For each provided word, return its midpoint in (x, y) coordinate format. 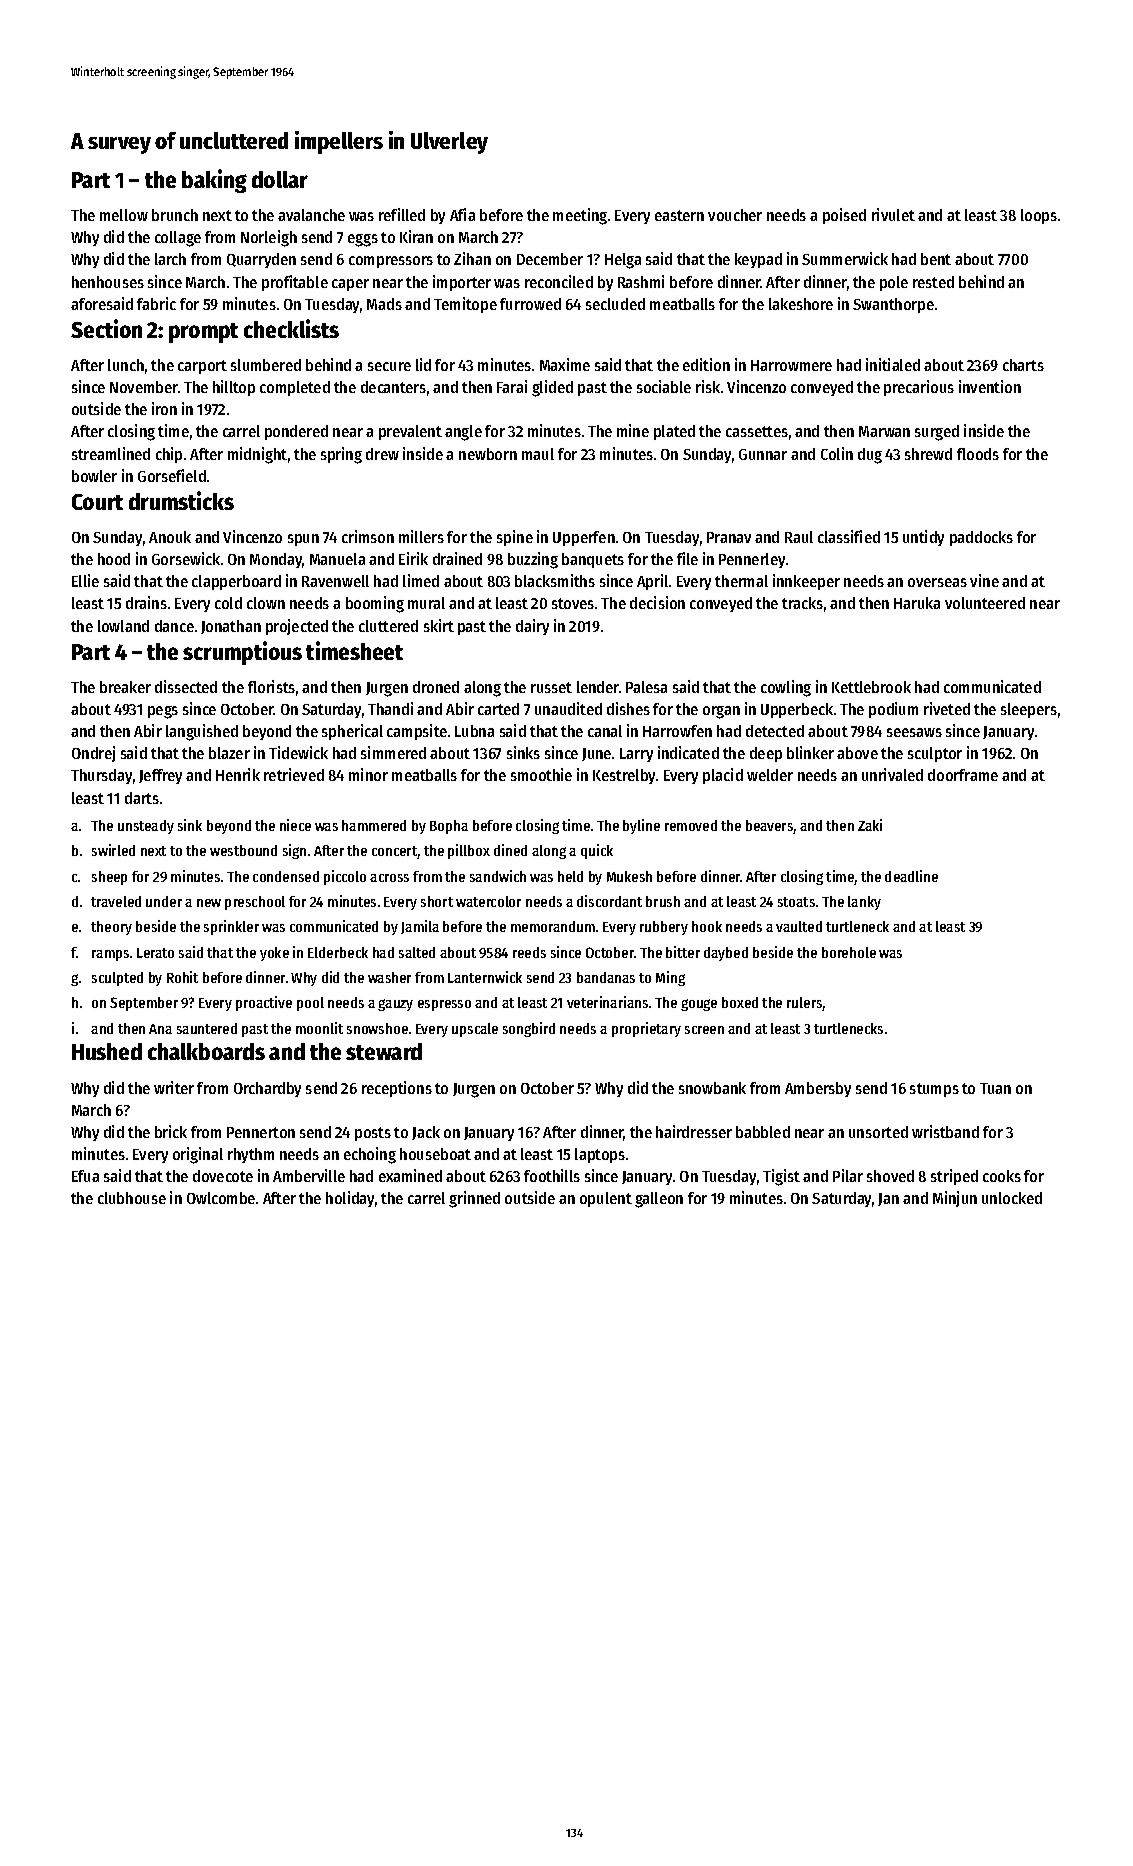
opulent (606, 1199)
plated (674, 432)
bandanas (606, 977)
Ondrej (93, 754)
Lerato (155, 953)
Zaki (870, 825)
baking (214, 181)
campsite (417, 732)
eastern (679, 215)
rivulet (893, 214)
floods (978, 454)
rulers (805, 1004)
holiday (350, 1199)
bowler (94, 476)
